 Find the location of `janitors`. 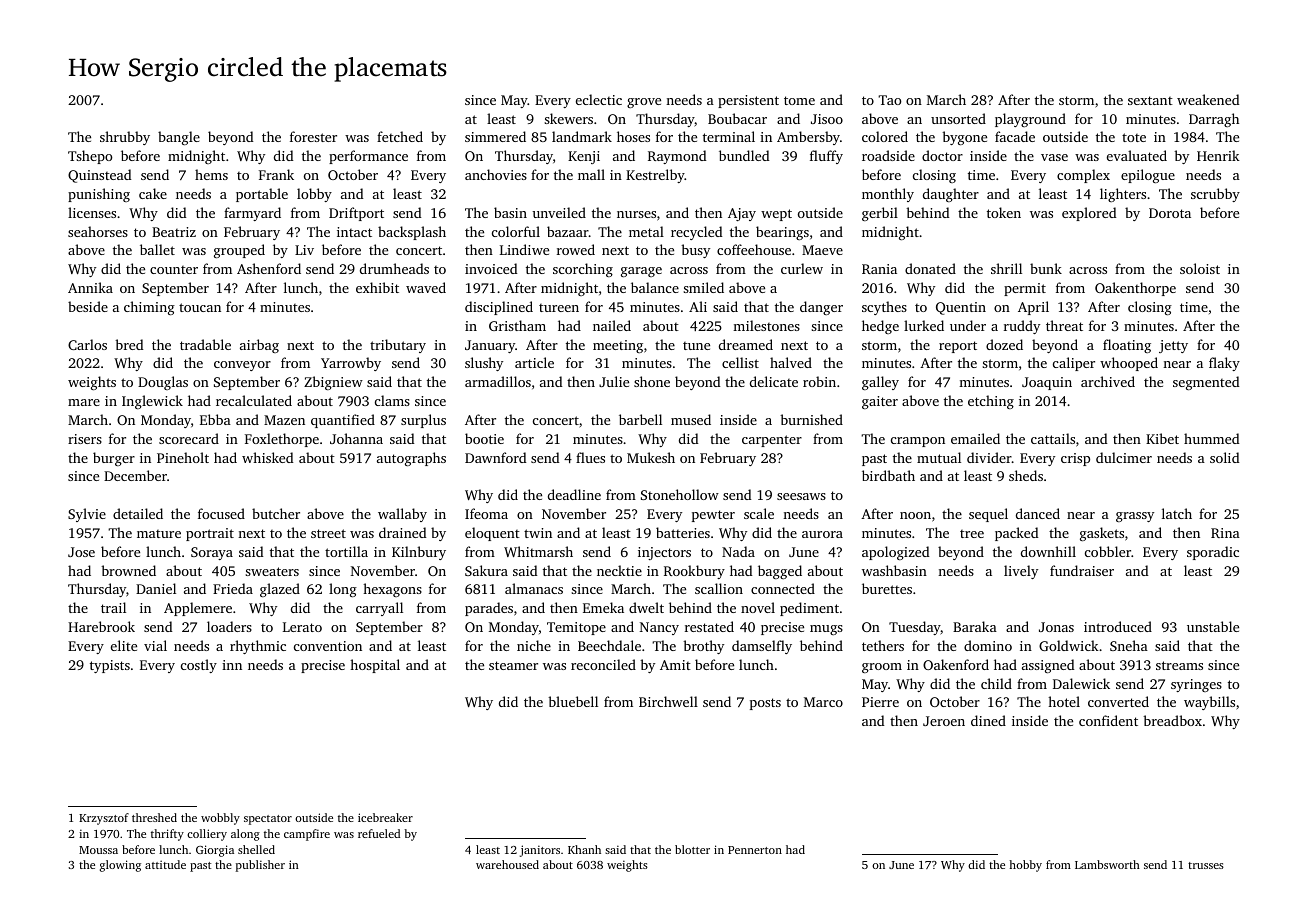

janitors is located at coordinates (540, 851).
